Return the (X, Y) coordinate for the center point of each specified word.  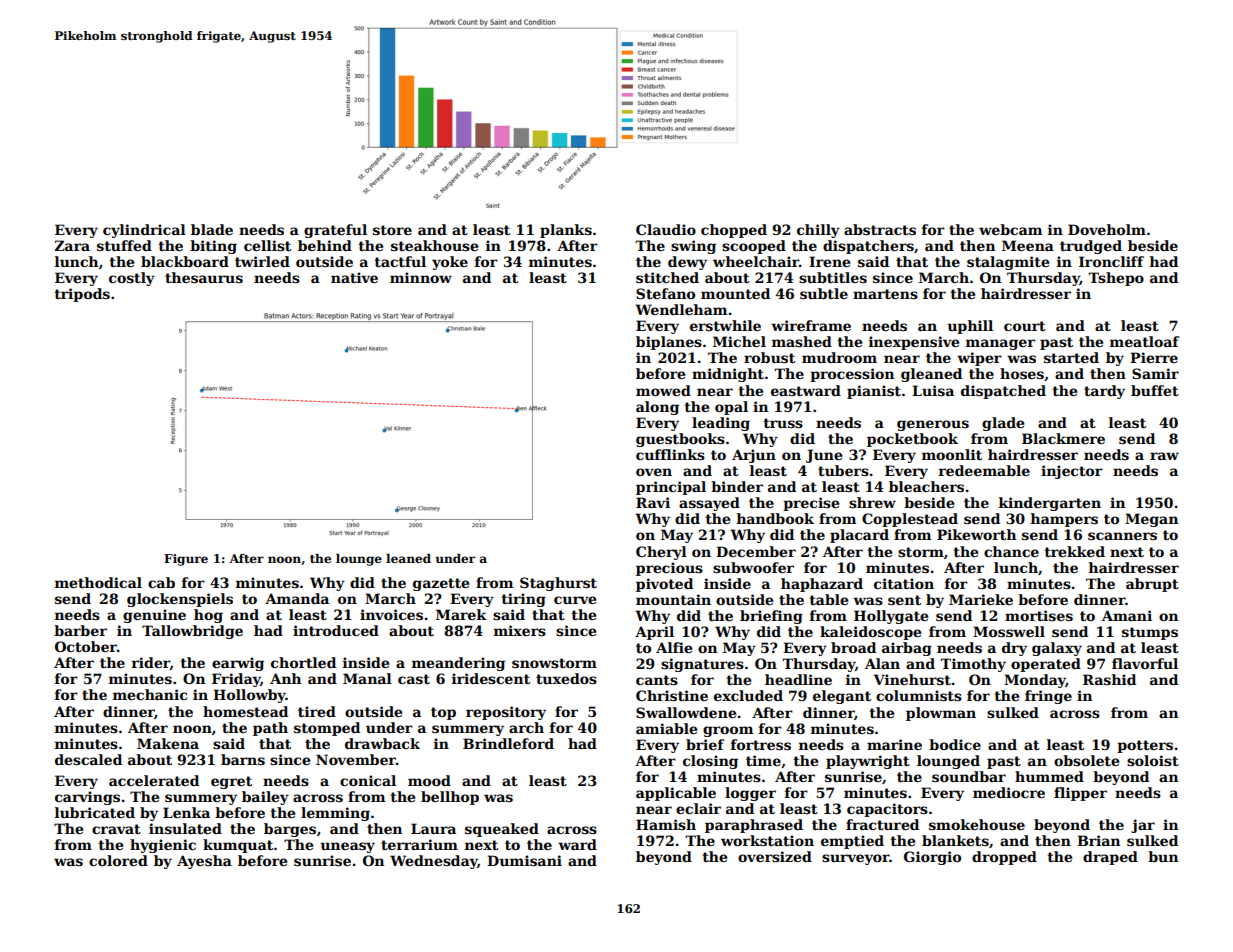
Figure (186, 560)
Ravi (653, 502)
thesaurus (204, 277)
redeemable (984, 470)
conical (368, 780)
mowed (663, 390)
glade (1003, 424)
